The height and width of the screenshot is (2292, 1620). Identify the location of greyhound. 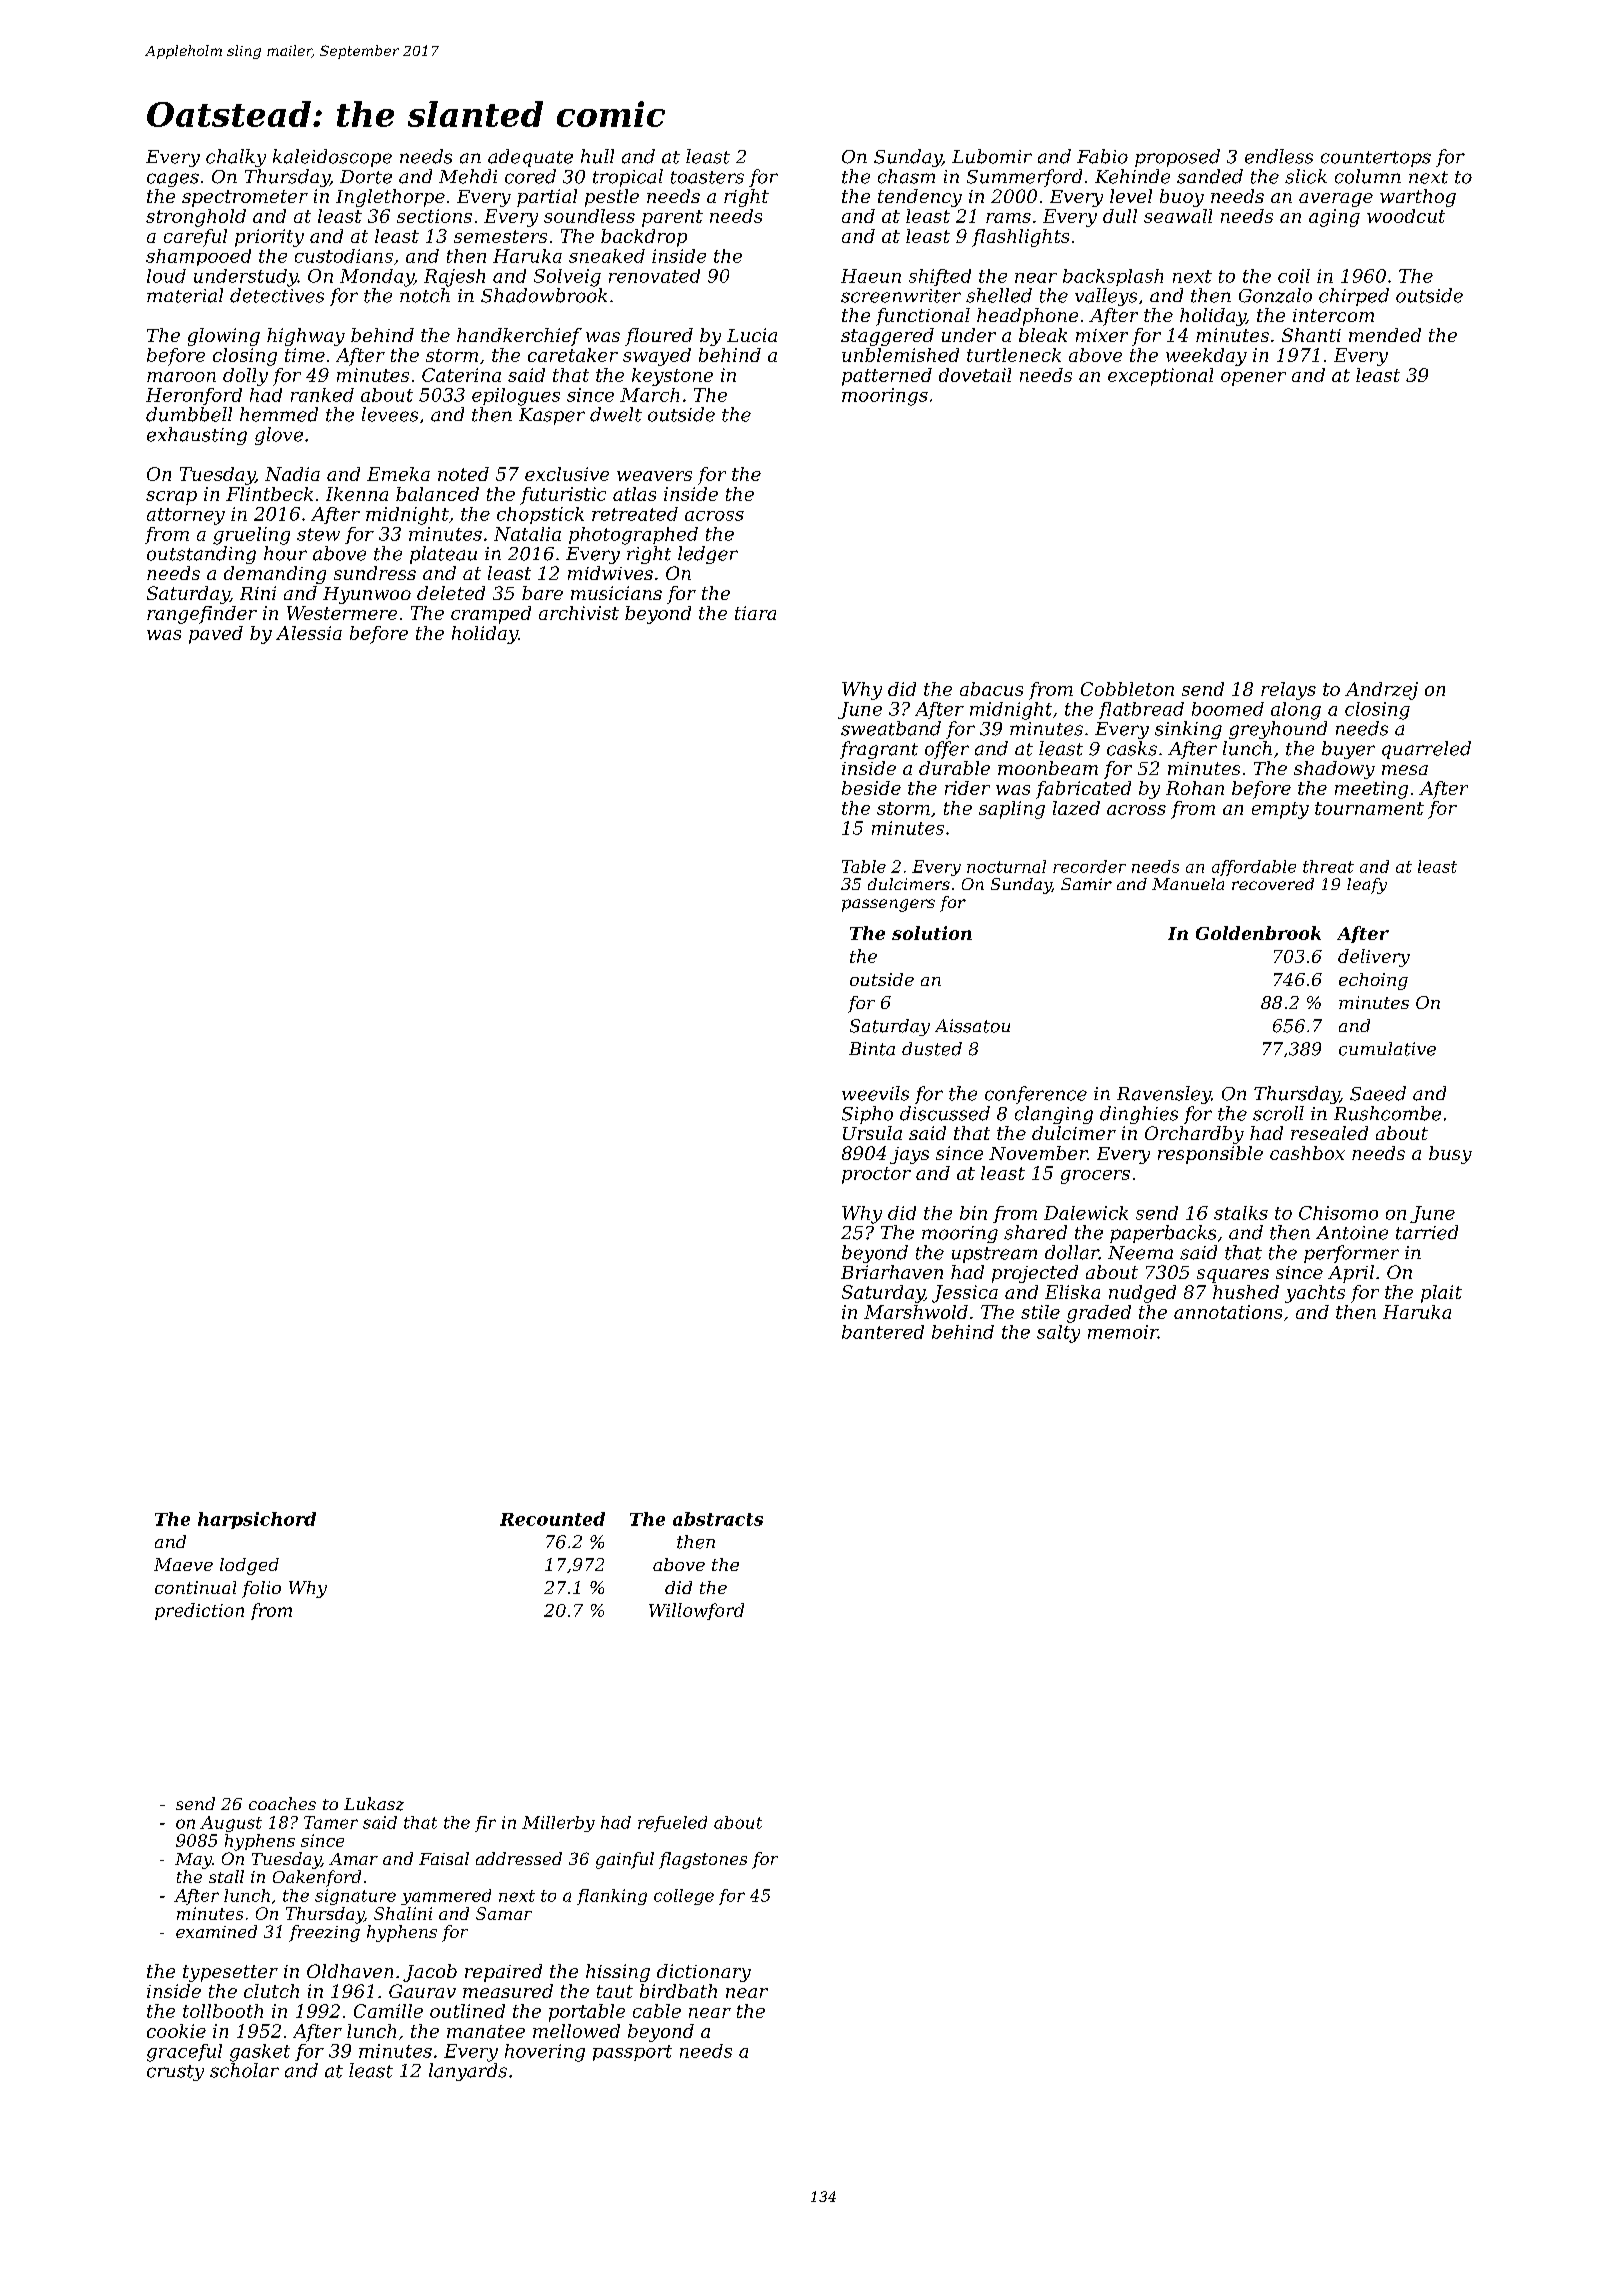
(1278, 730).
